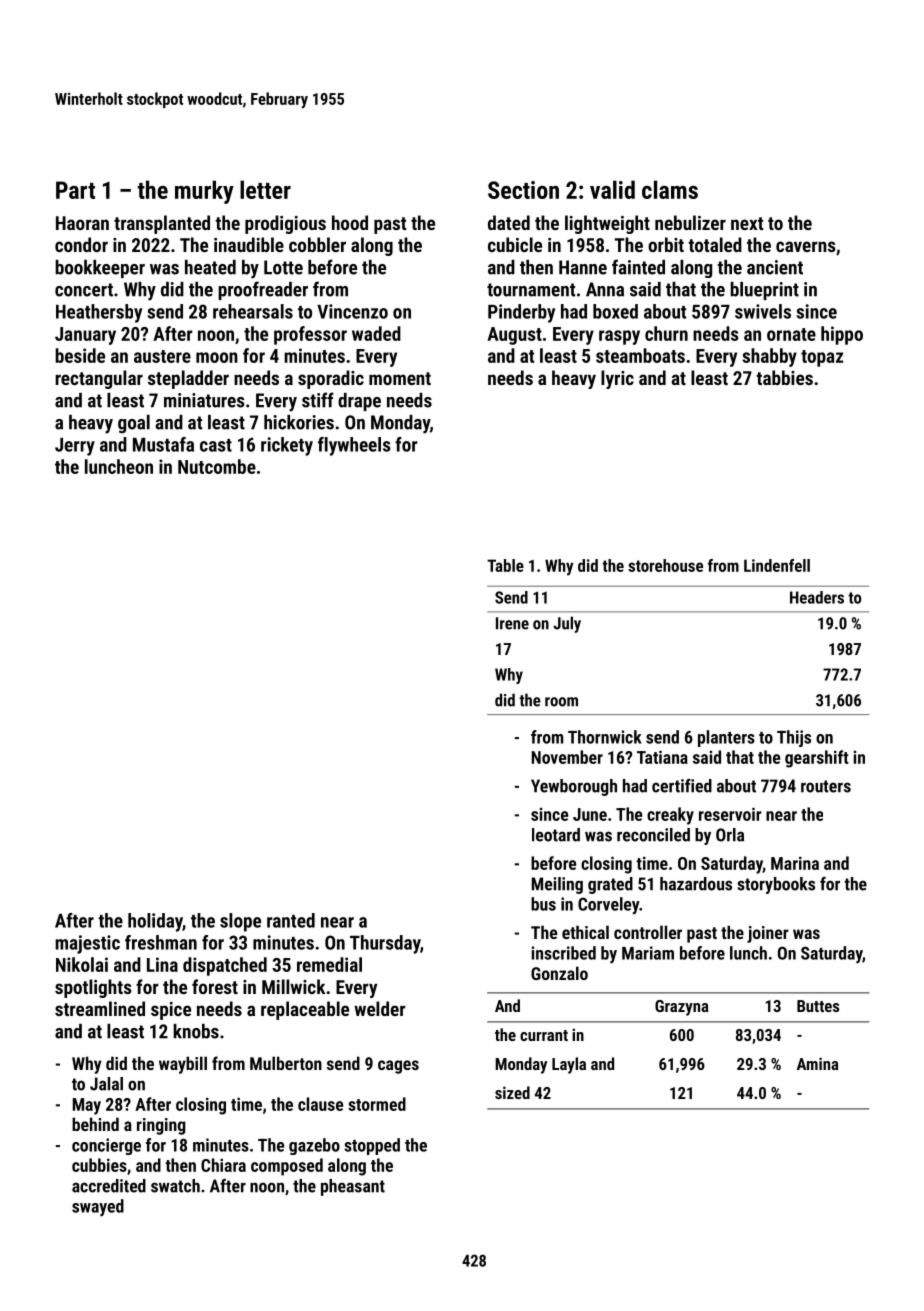 This screenshot has width=924, height=1311. Describe the element at coordinates (175, 1186) in the screenshot. I see `swatch` at that location.
